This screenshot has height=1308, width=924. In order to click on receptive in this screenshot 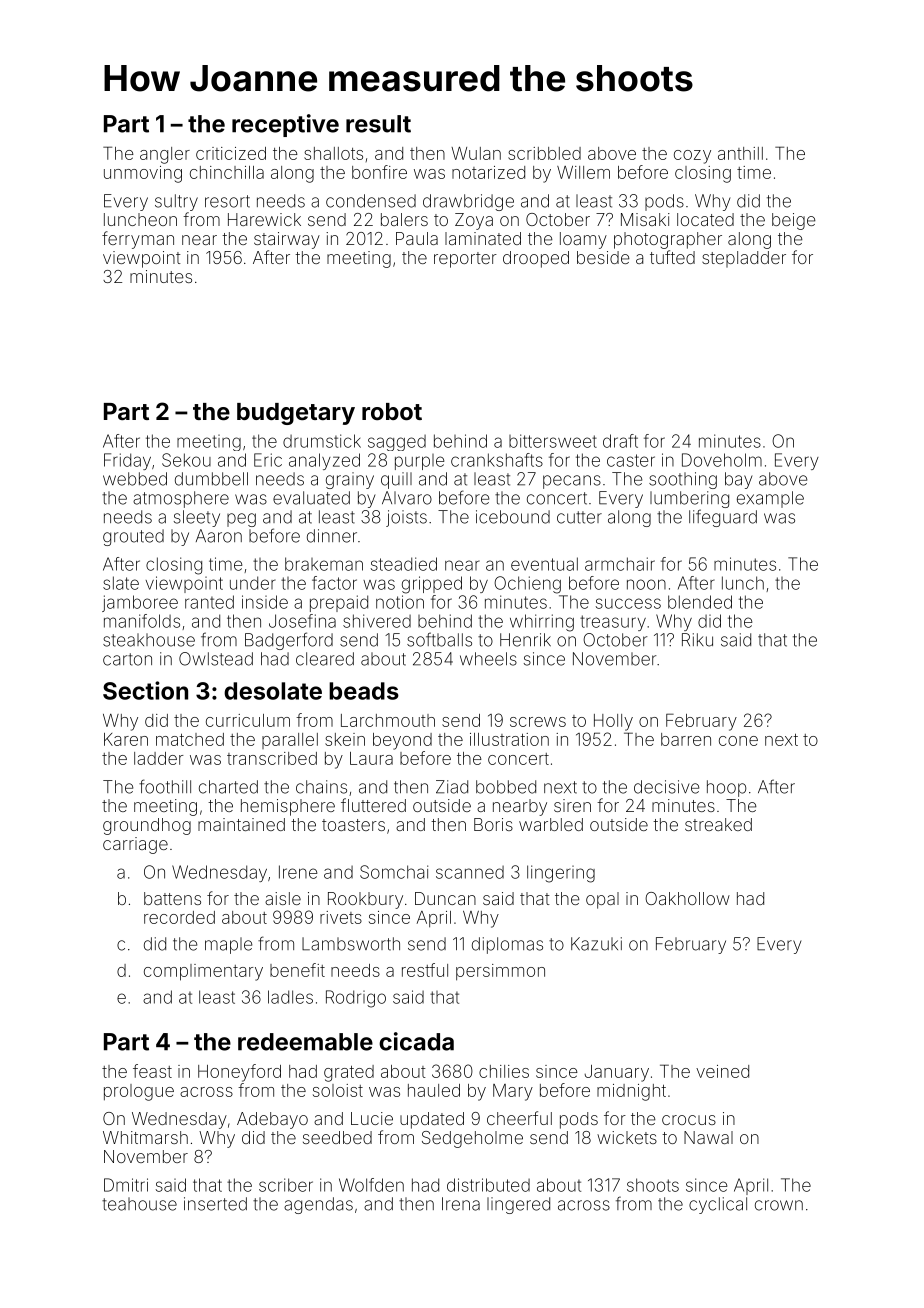, I will do `click(285, 125)`.
